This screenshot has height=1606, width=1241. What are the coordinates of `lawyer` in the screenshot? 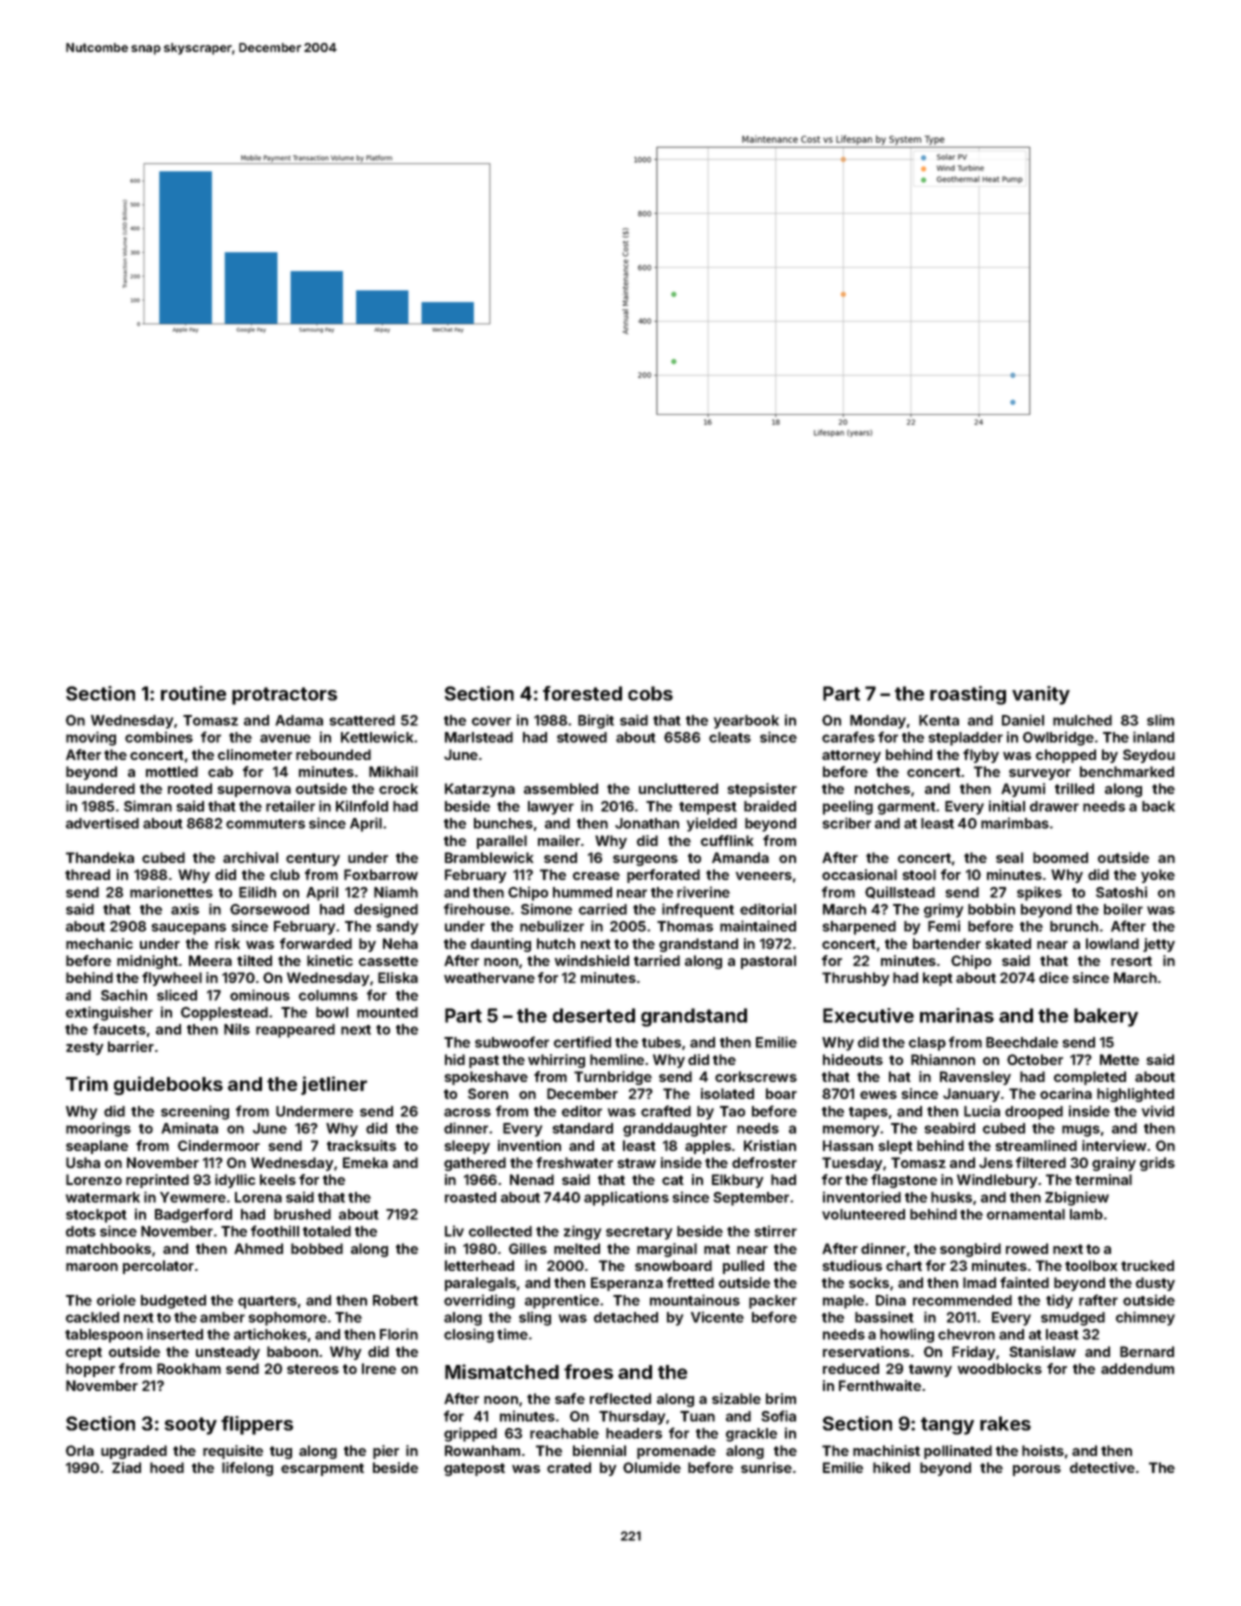 It's located at (551, 808).
